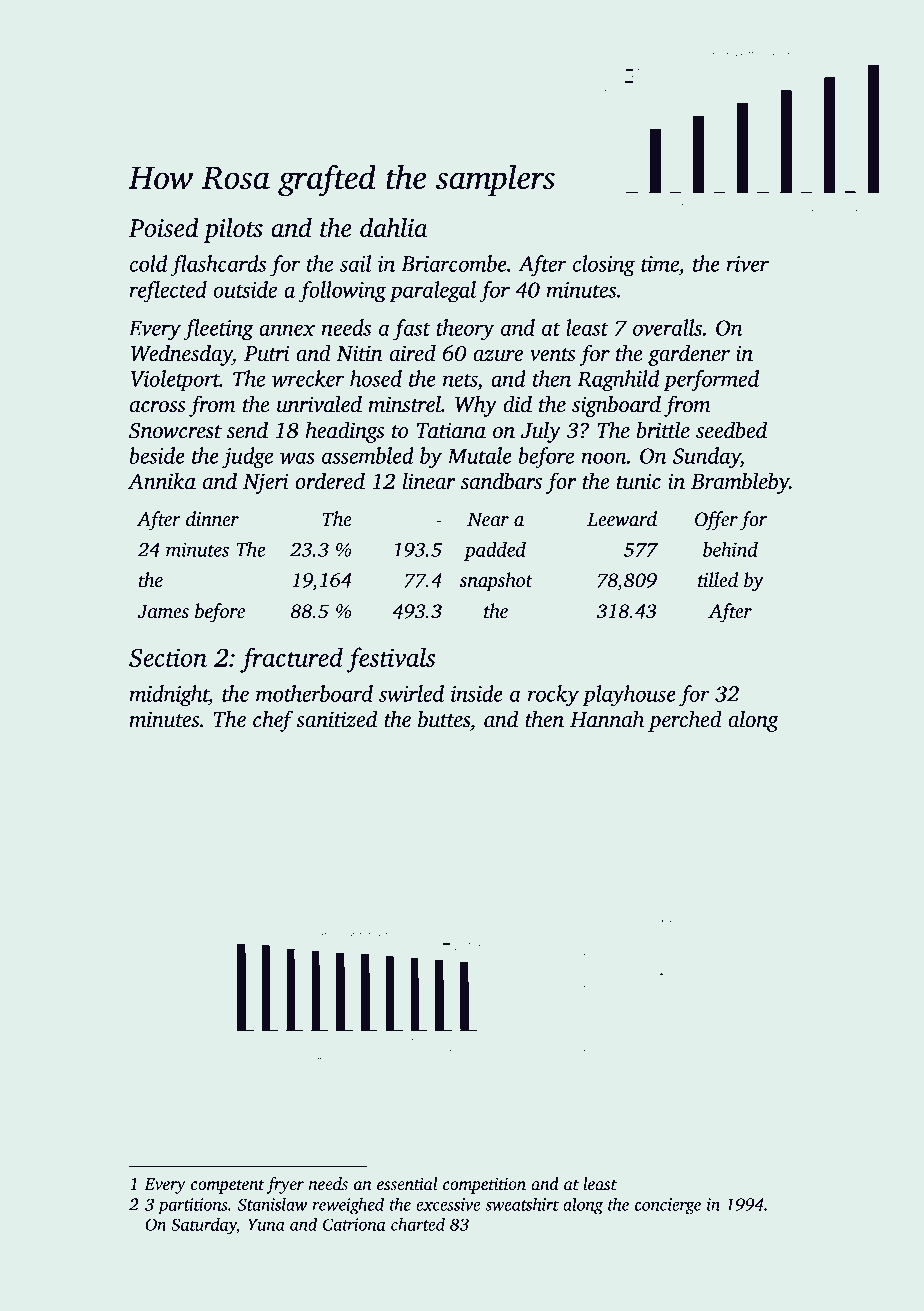 The image size is (924, 1311). What do you see at coordinates (394, 227) in the screenshot?
I see `dahlia` at bounding box center [394, 227].
